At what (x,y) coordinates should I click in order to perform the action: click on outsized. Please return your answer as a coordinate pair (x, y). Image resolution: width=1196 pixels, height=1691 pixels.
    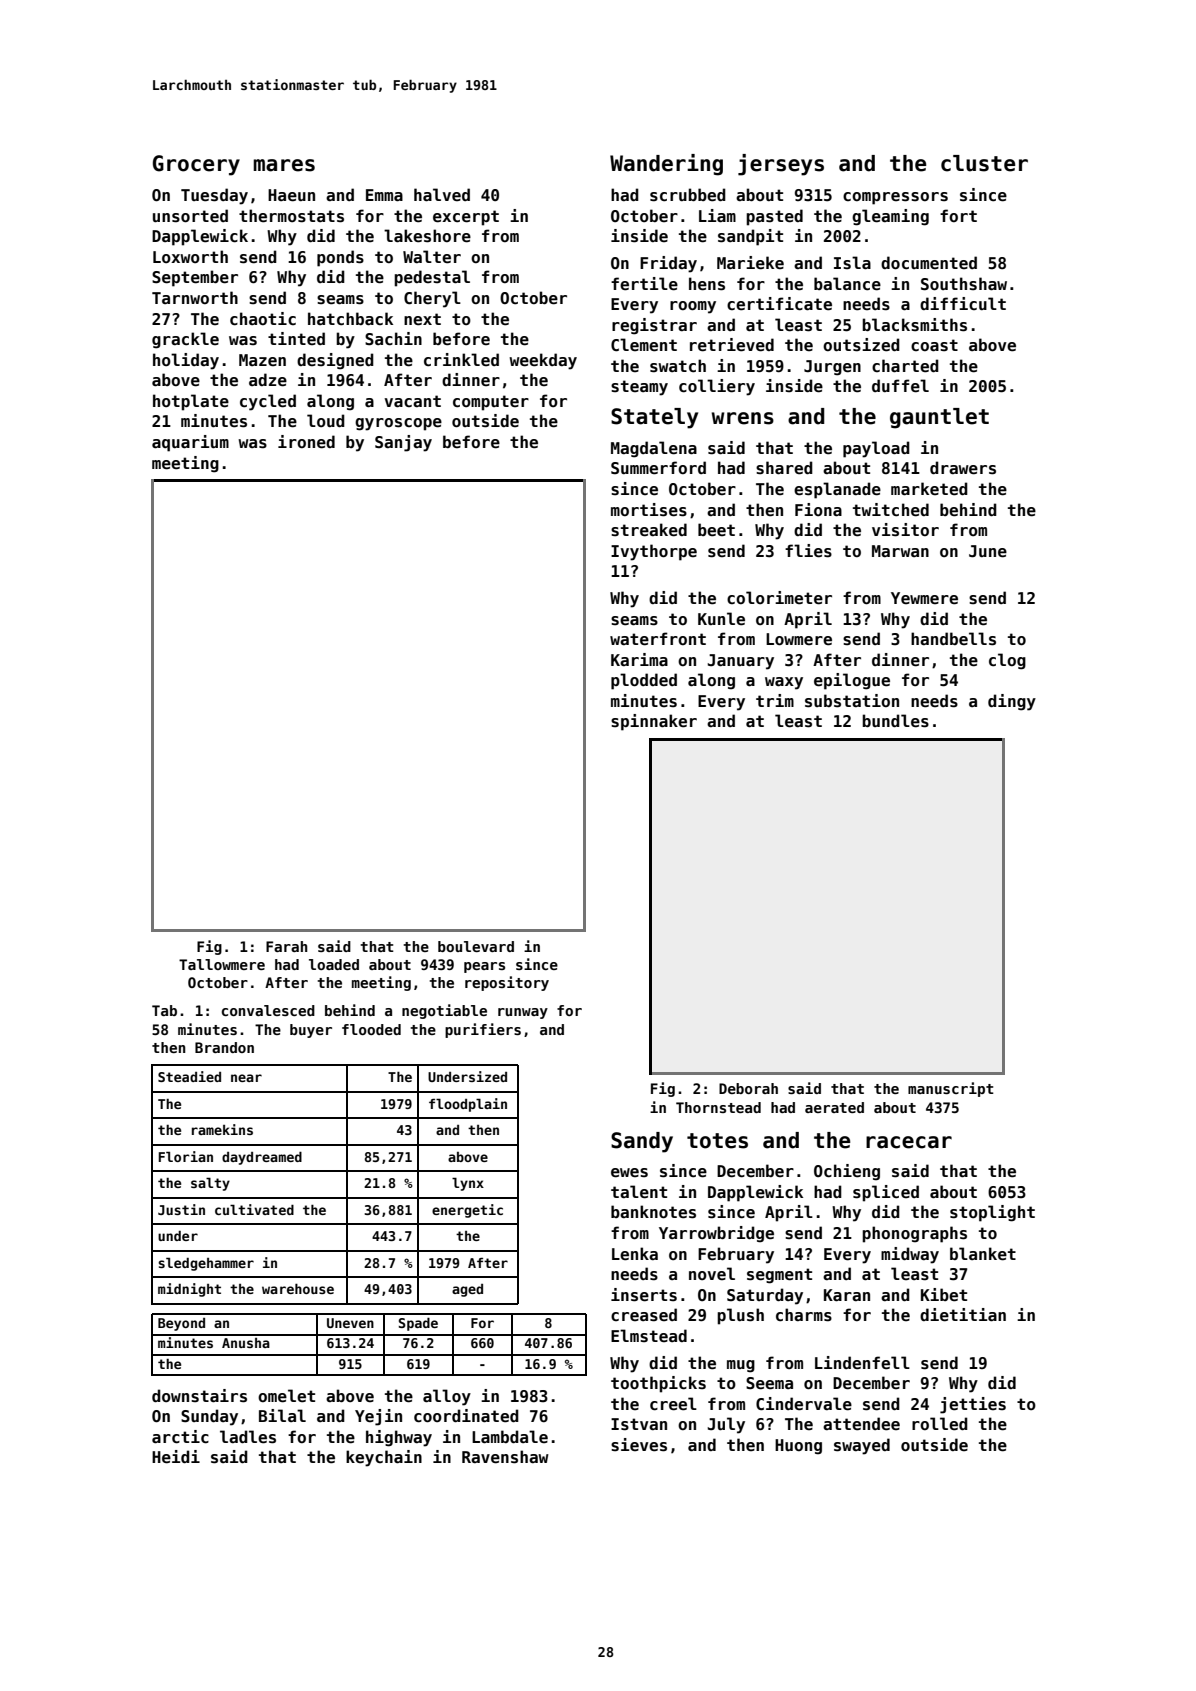
    Looking at the image, I should click on (861, 345).
